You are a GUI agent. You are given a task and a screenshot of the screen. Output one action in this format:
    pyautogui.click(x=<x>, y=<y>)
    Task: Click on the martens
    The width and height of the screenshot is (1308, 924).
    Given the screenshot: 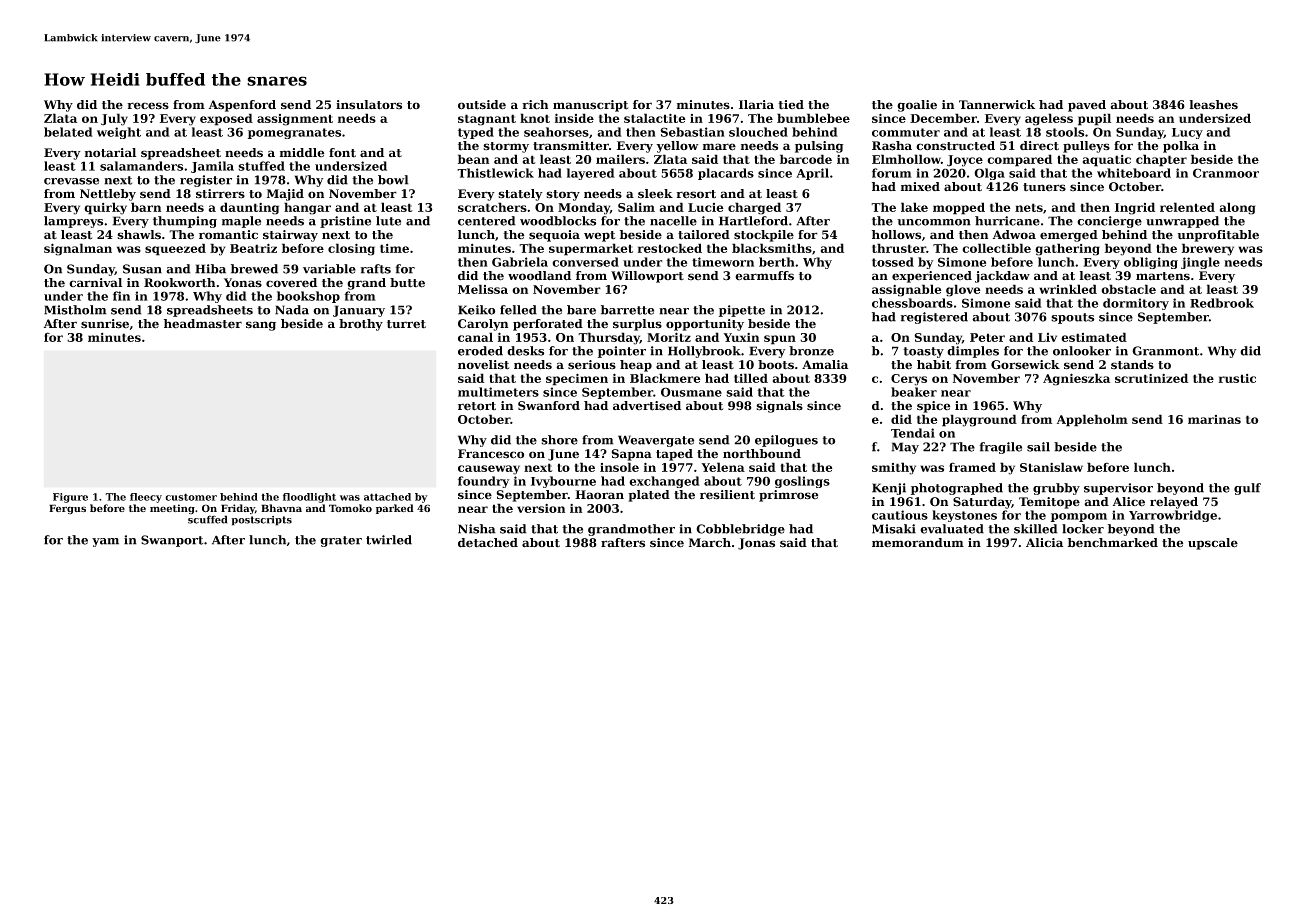 What is the action you would take?
    pyautogui.click(x=1163, y=276)
